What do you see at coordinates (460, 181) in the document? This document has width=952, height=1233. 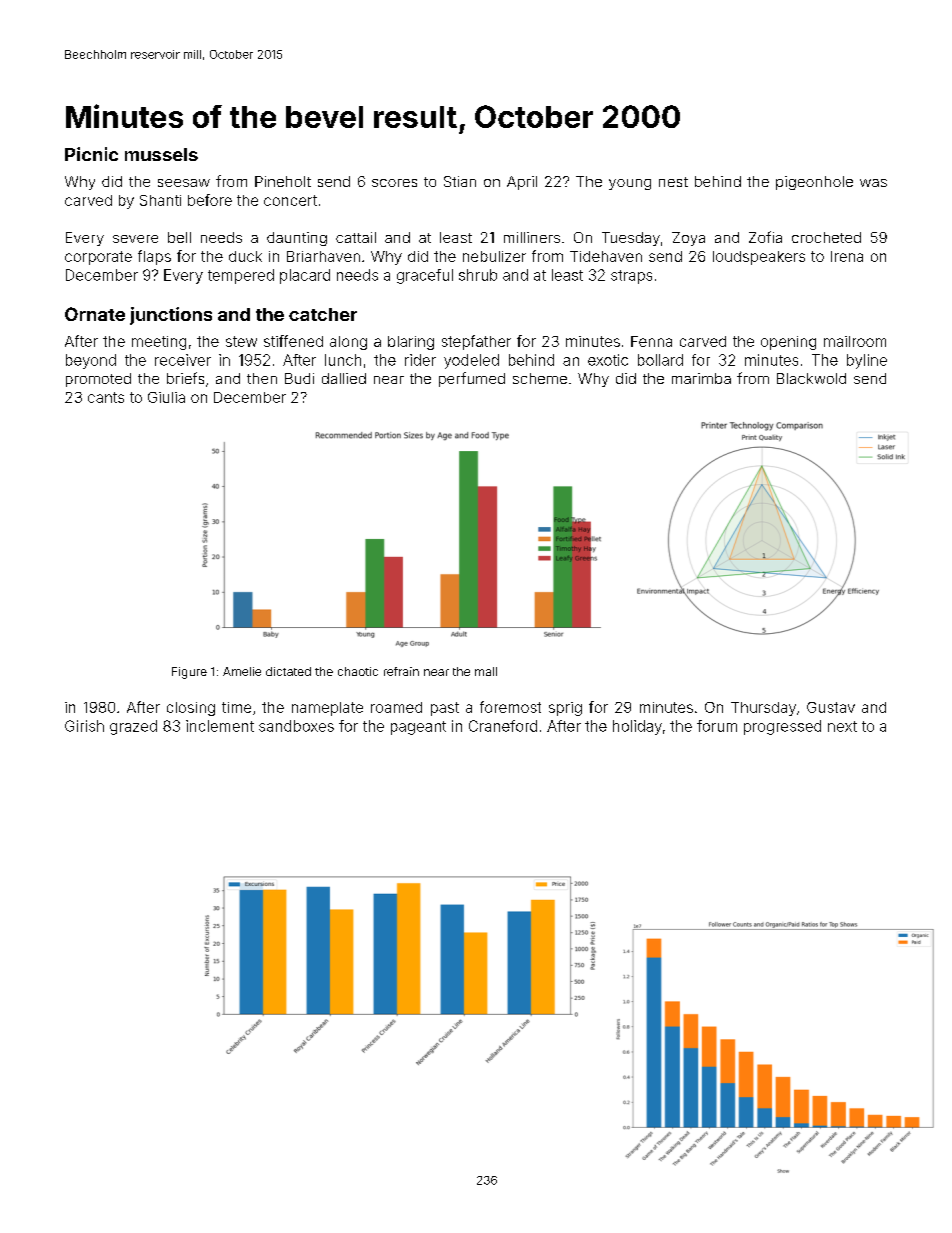 I see `Stian` at bounding box center [460, 181].
